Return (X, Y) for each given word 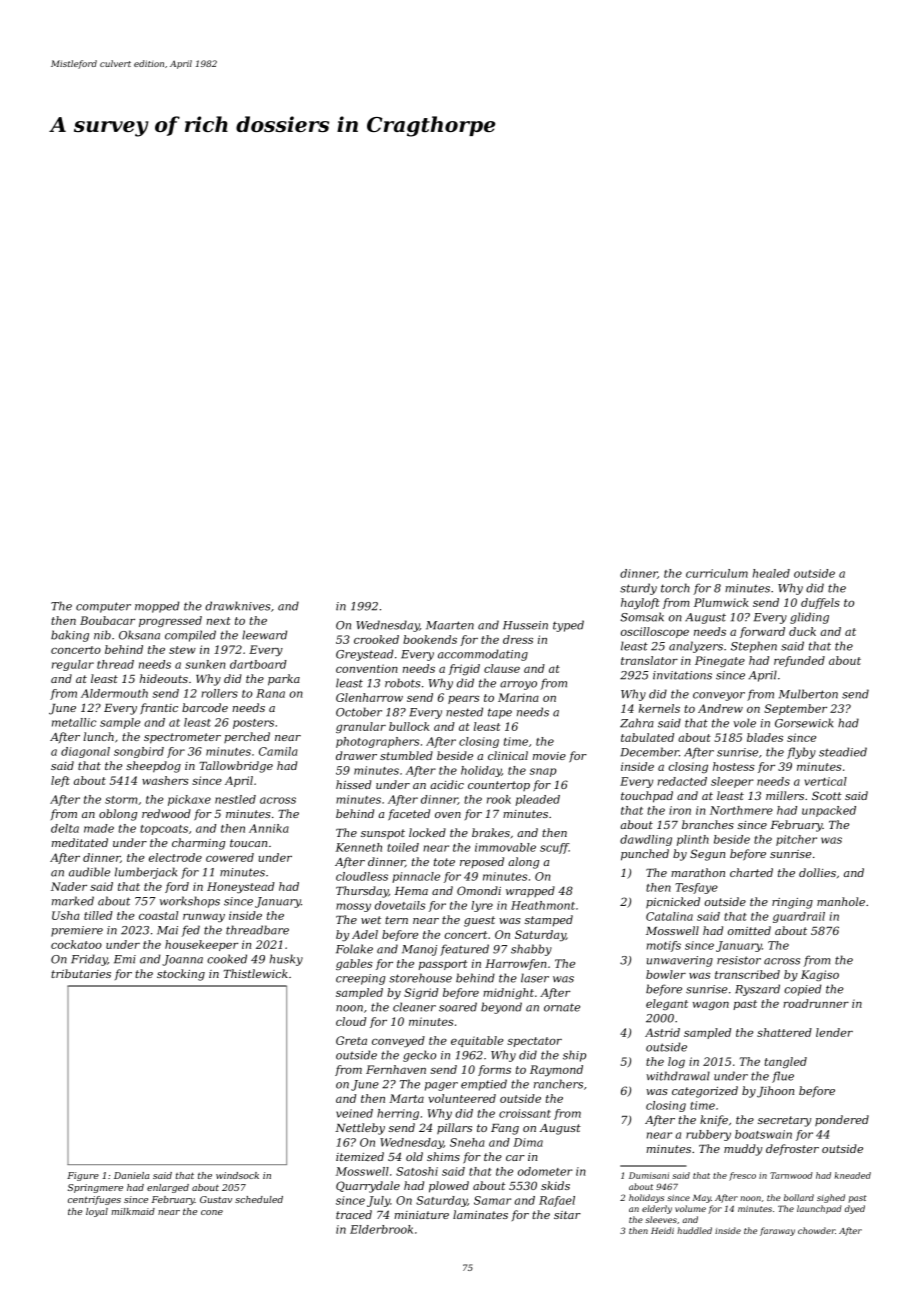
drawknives (237, 606)
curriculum (717, 573)
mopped (157, 607)
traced (354, 1214)
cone (212, 1212)
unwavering (680, 961)
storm (121, 800)
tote (444, 862)
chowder (816, 1230)
